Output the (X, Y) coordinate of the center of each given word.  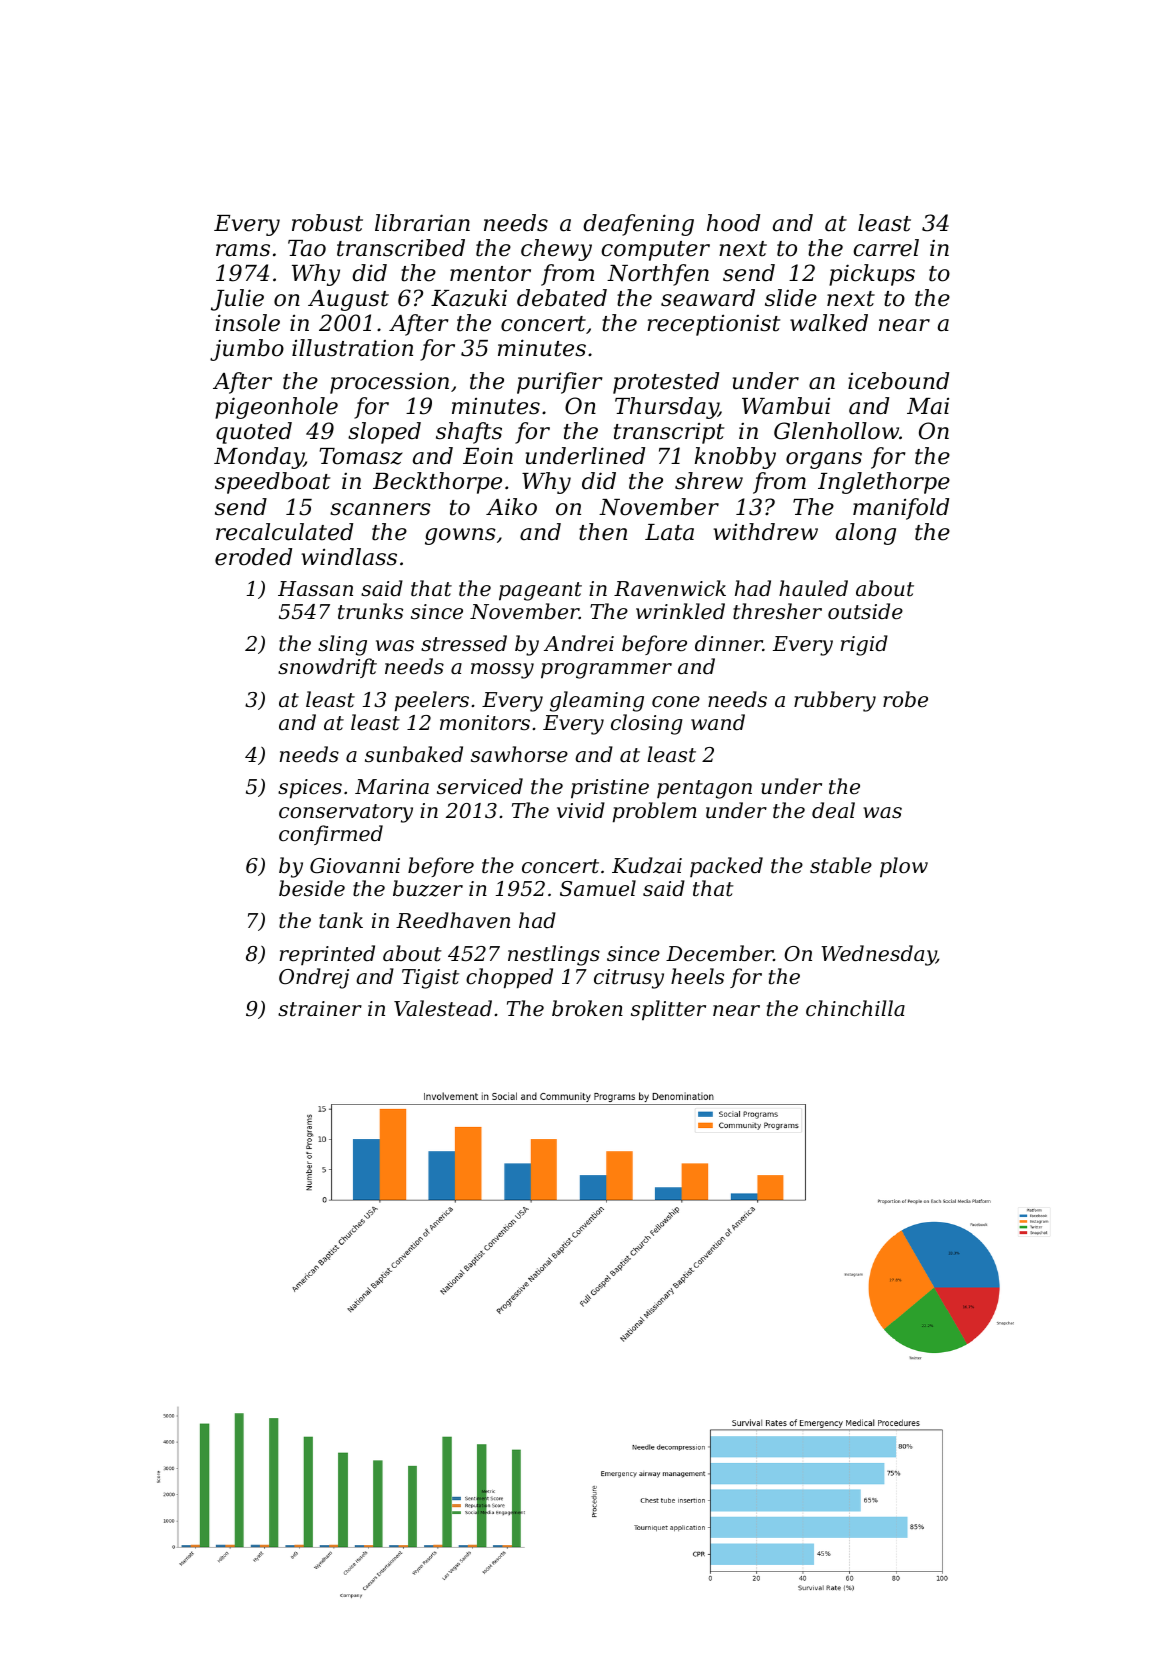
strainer (320, 1009)
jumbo (247, 350)
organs (824, 460)
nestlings (554, 955)
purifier (560, 383)
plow (904, 867)
